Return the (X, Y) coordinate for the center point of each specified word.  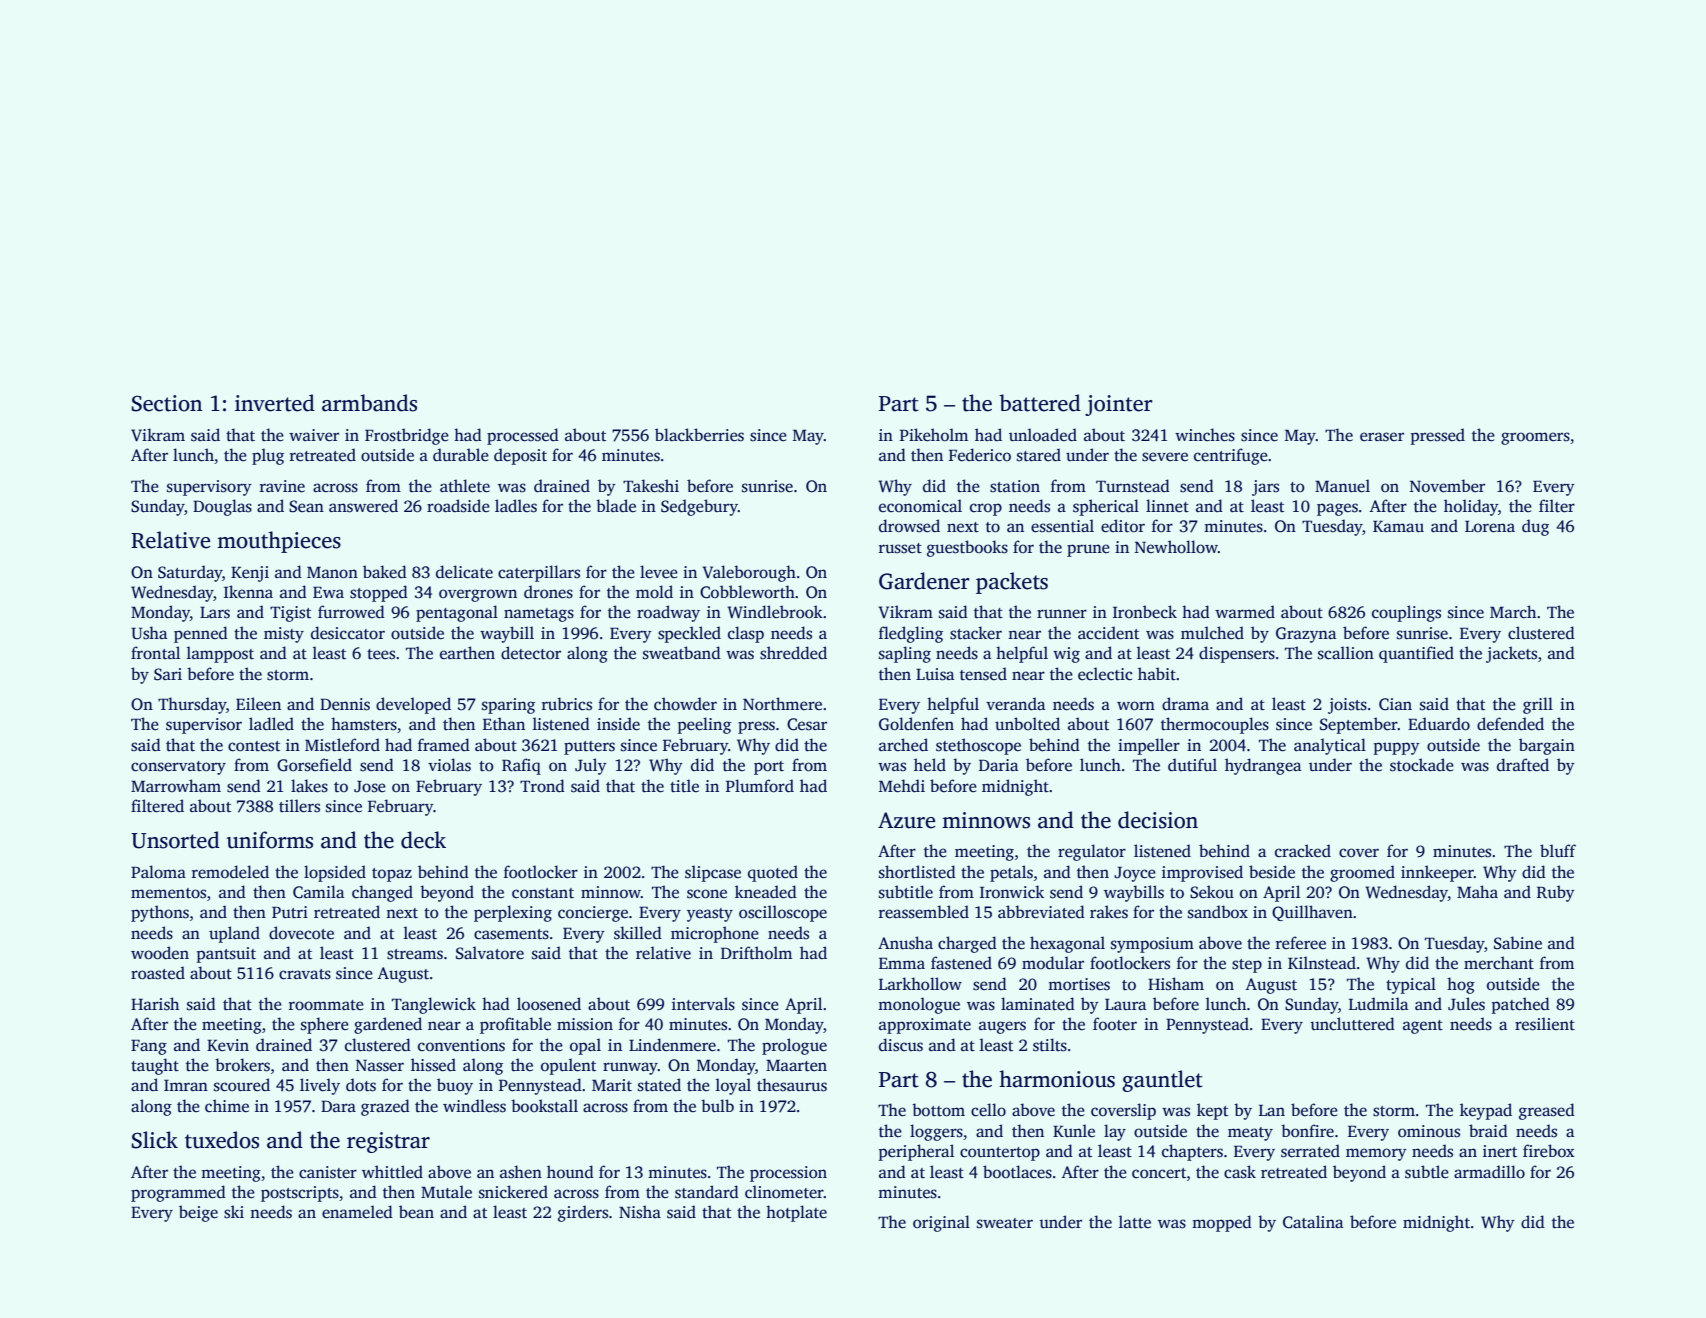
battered (1040, 403)
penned (201, 634)
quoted (773, 873)
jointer (1118, 405)
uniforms (270, 840)
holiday (1471, 507)
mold (654, 592)
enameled (357, 1212)
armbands (369, 403)
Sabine (1518, 943)
